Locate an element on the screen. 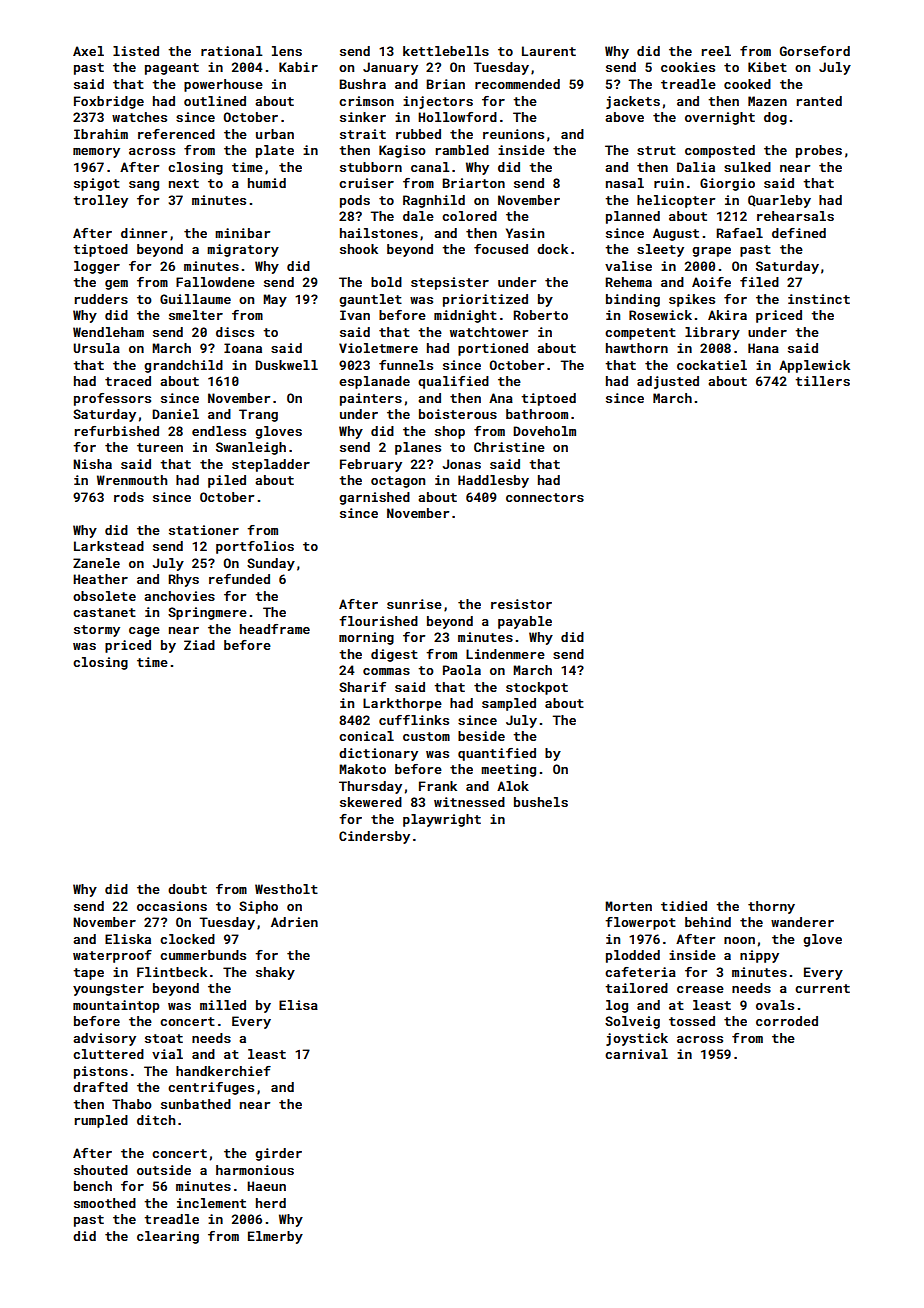  Kabir is located at coordinates (298, 67).
